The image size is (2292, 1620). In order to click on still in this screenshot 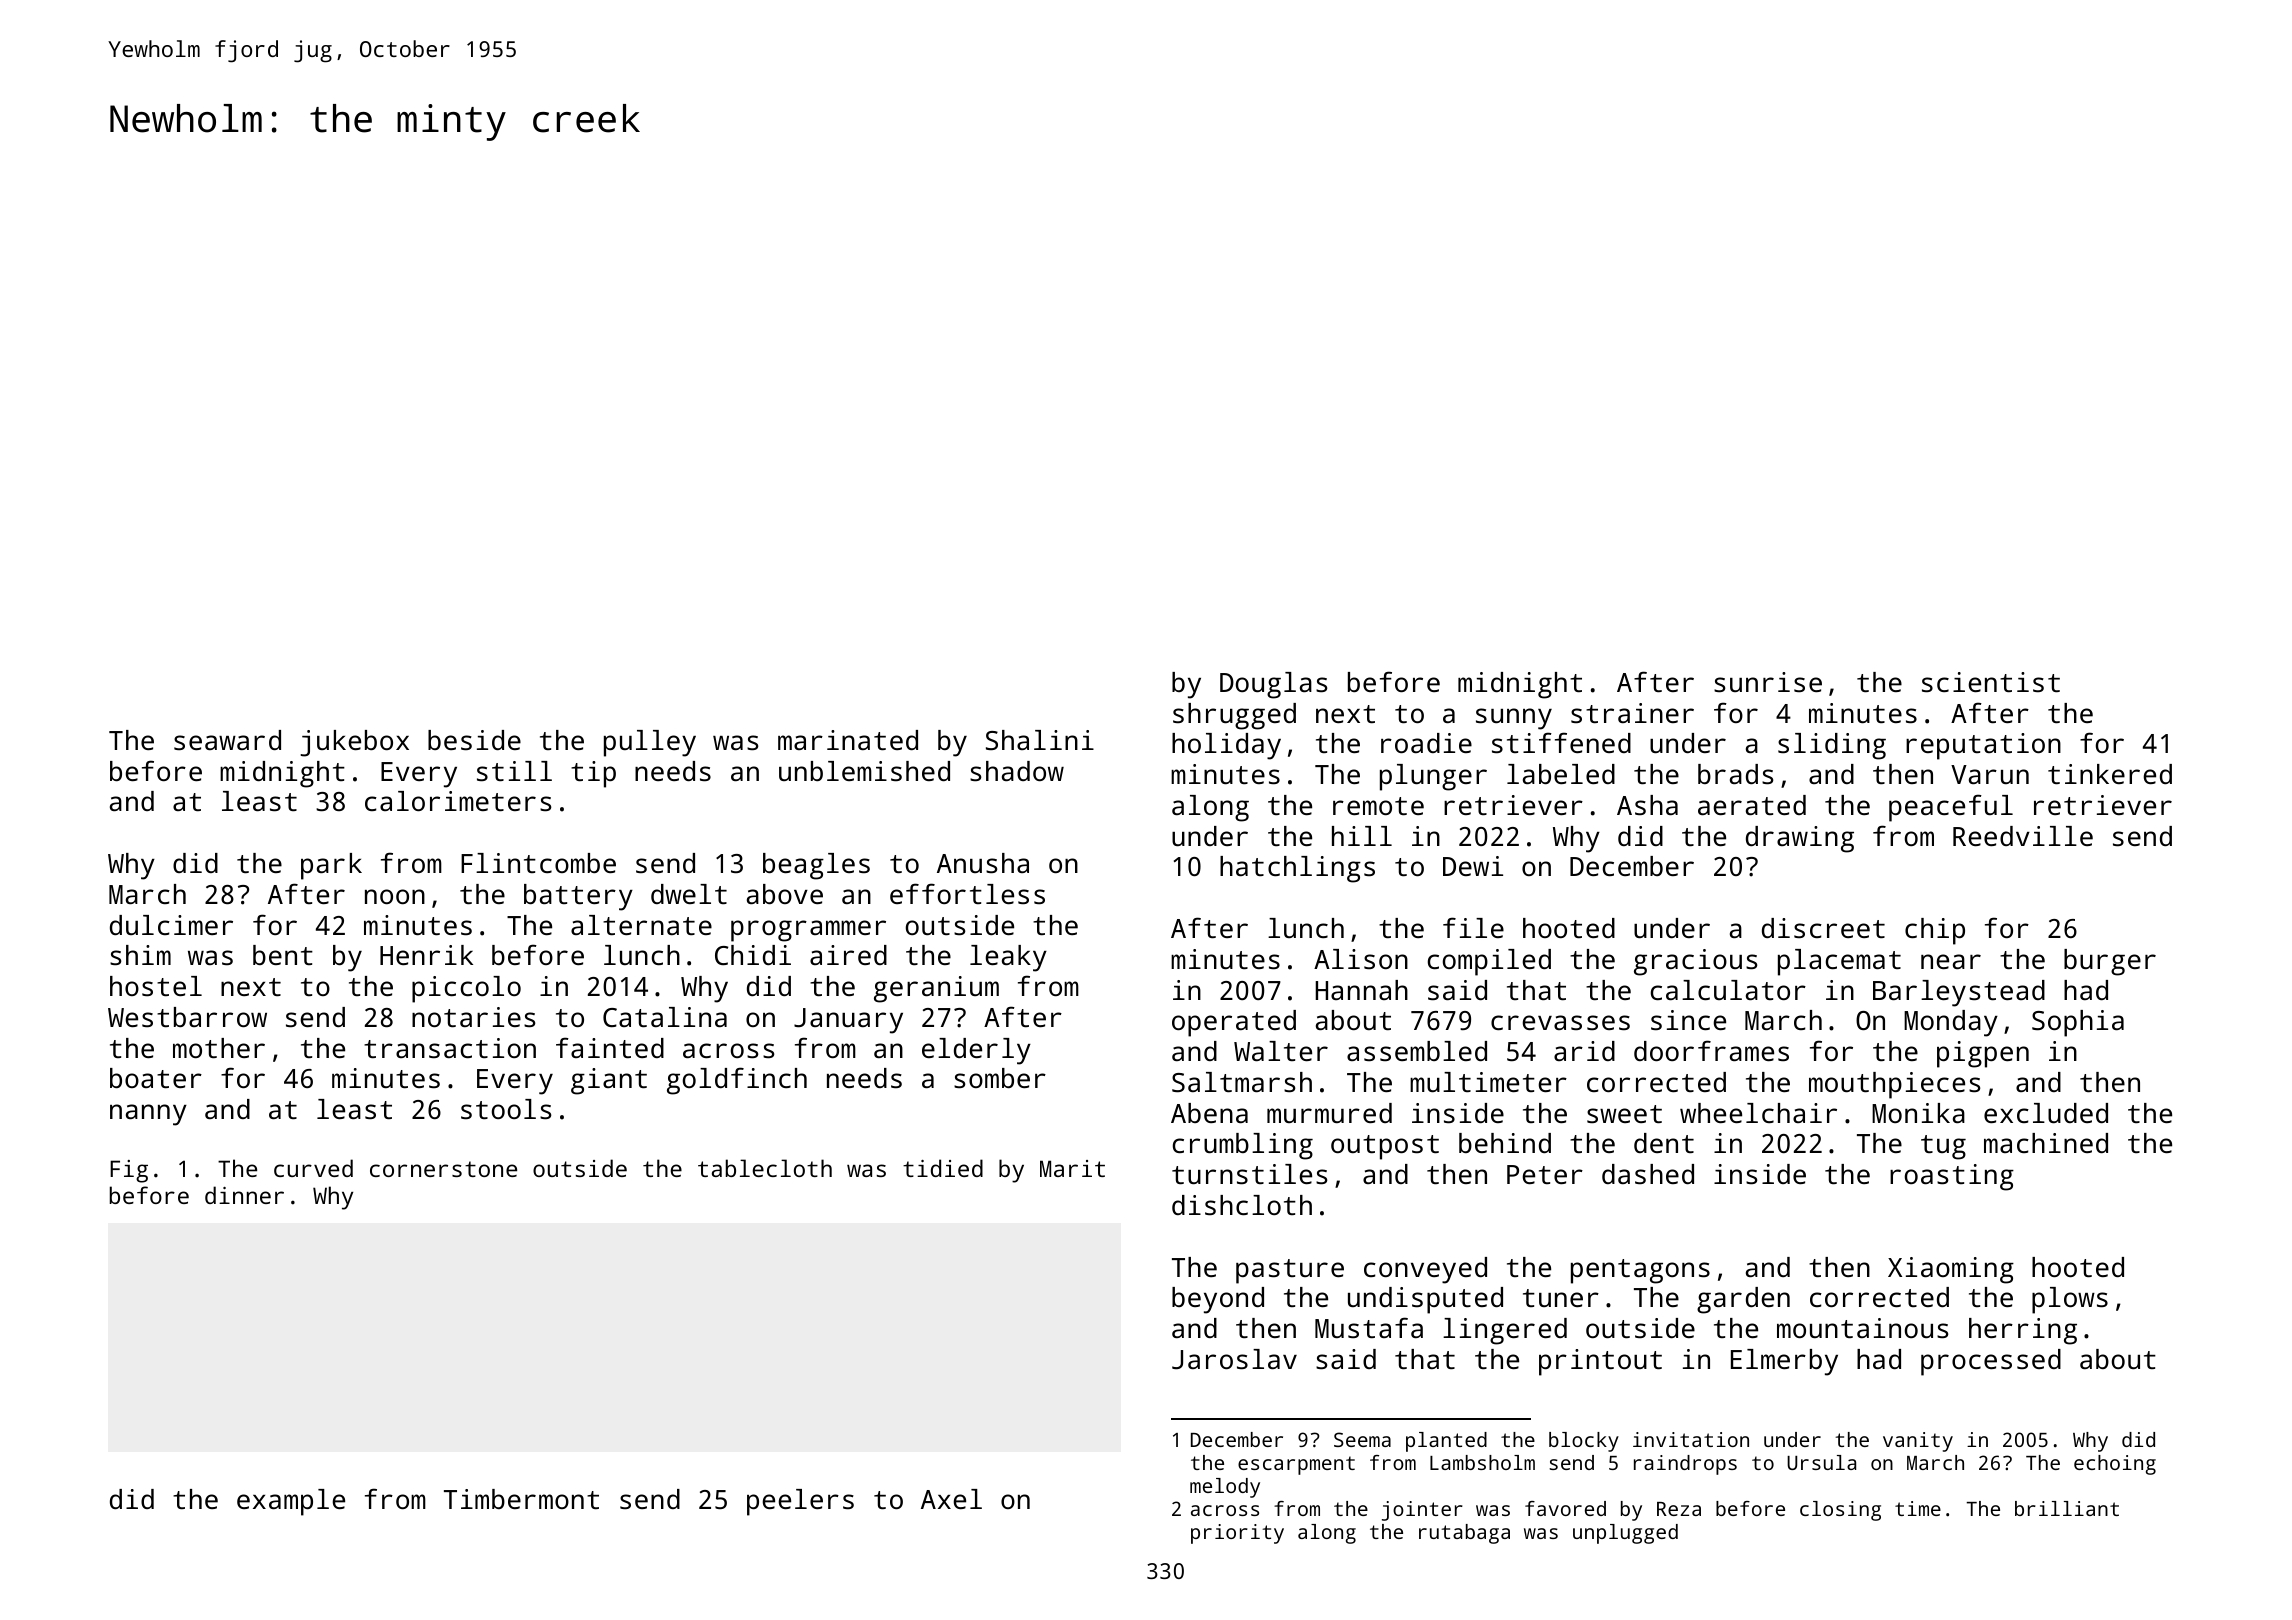, I will do `click(514, 771)`.
